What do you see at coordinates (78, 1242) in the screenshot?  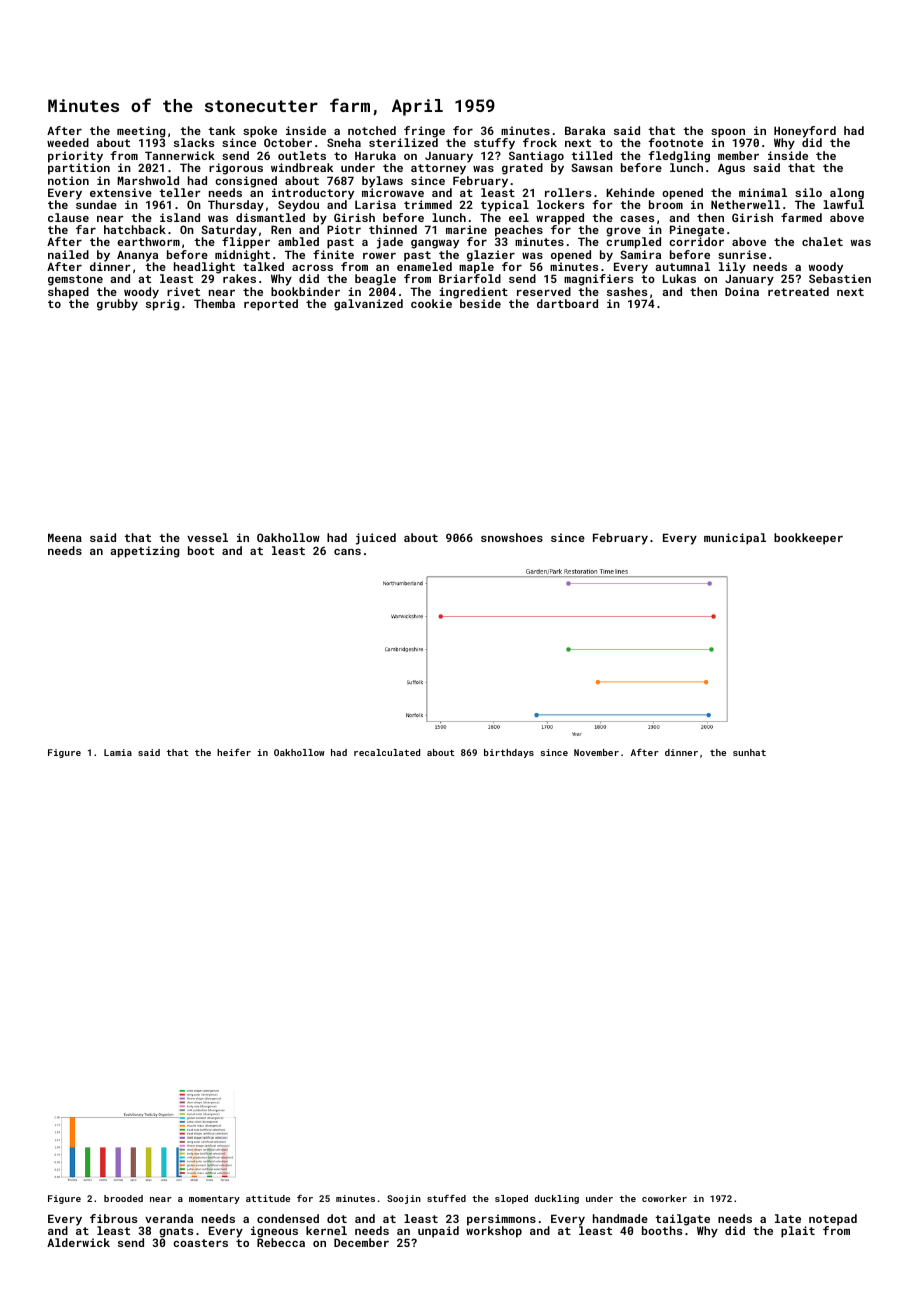 I see `Alderwick` at bounding box center [78, 1242].
